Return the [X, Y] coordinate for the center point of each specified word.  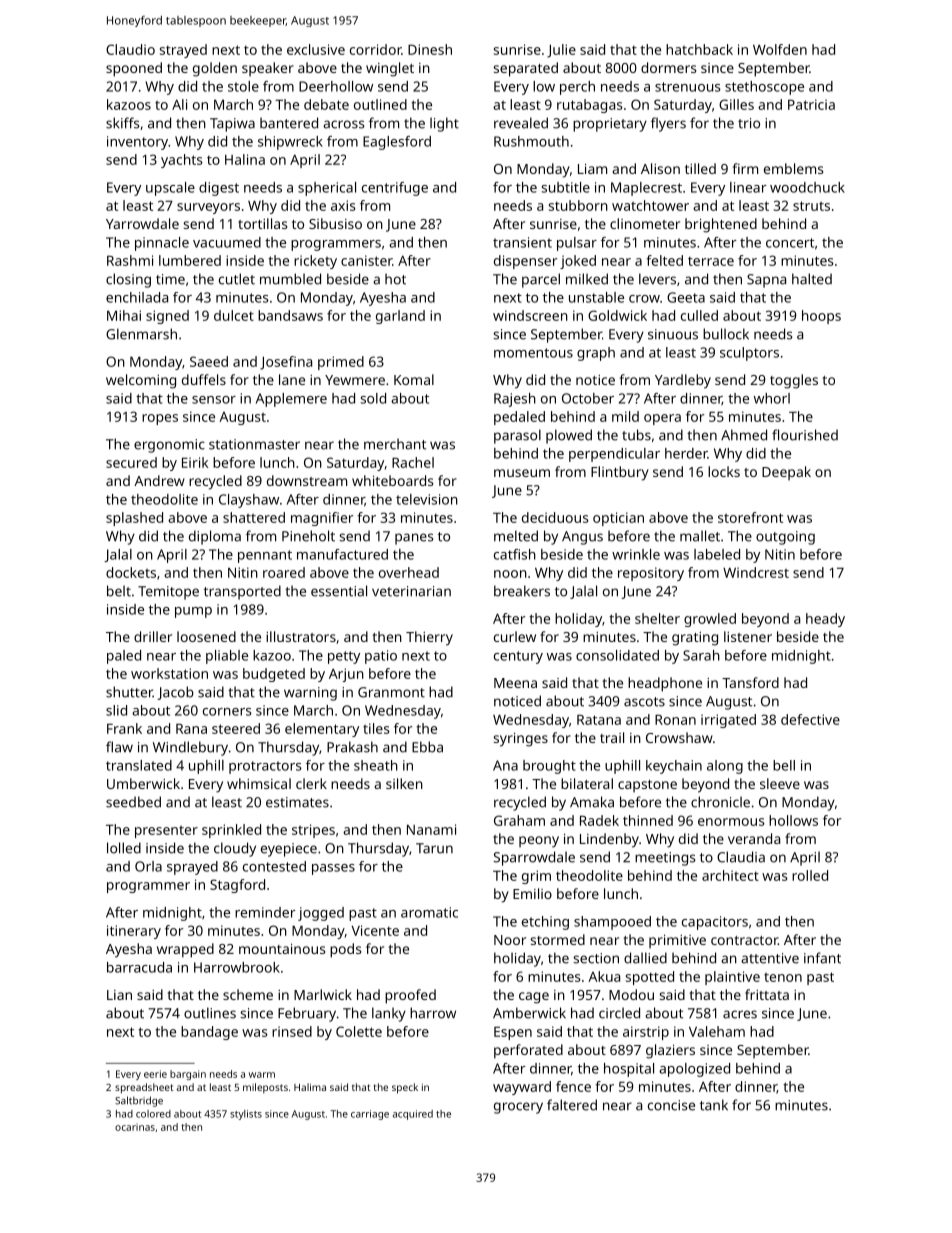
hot [395, 279]
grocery [518, 1108]
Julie [561, 51]
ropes [160, 419]
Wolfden [780, 49]
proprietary [610, 125]
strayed [183, 51]
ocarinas [135, 1127]
